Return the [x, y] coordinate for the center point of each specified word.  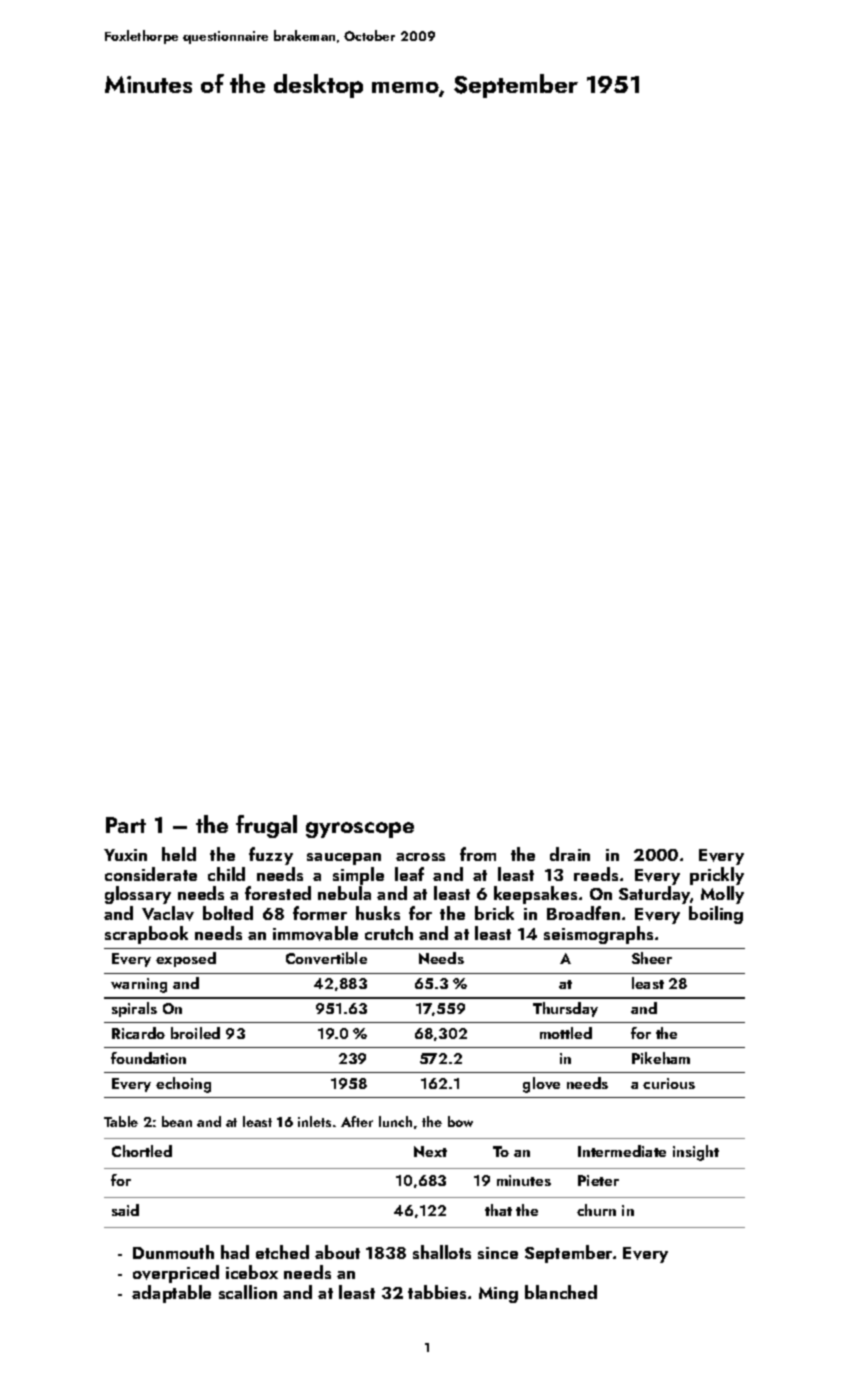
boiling [716, 915]
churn [596, 1210]
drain [570, 854]
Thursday [565, 1009]
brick [494, 913]
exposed [186, 959]
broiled [195, 1033]
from [478, 854]
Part [126, 825]
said [125, 1210]
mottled [566, 1033]
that [498, 1210]
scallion [248, 1292]
